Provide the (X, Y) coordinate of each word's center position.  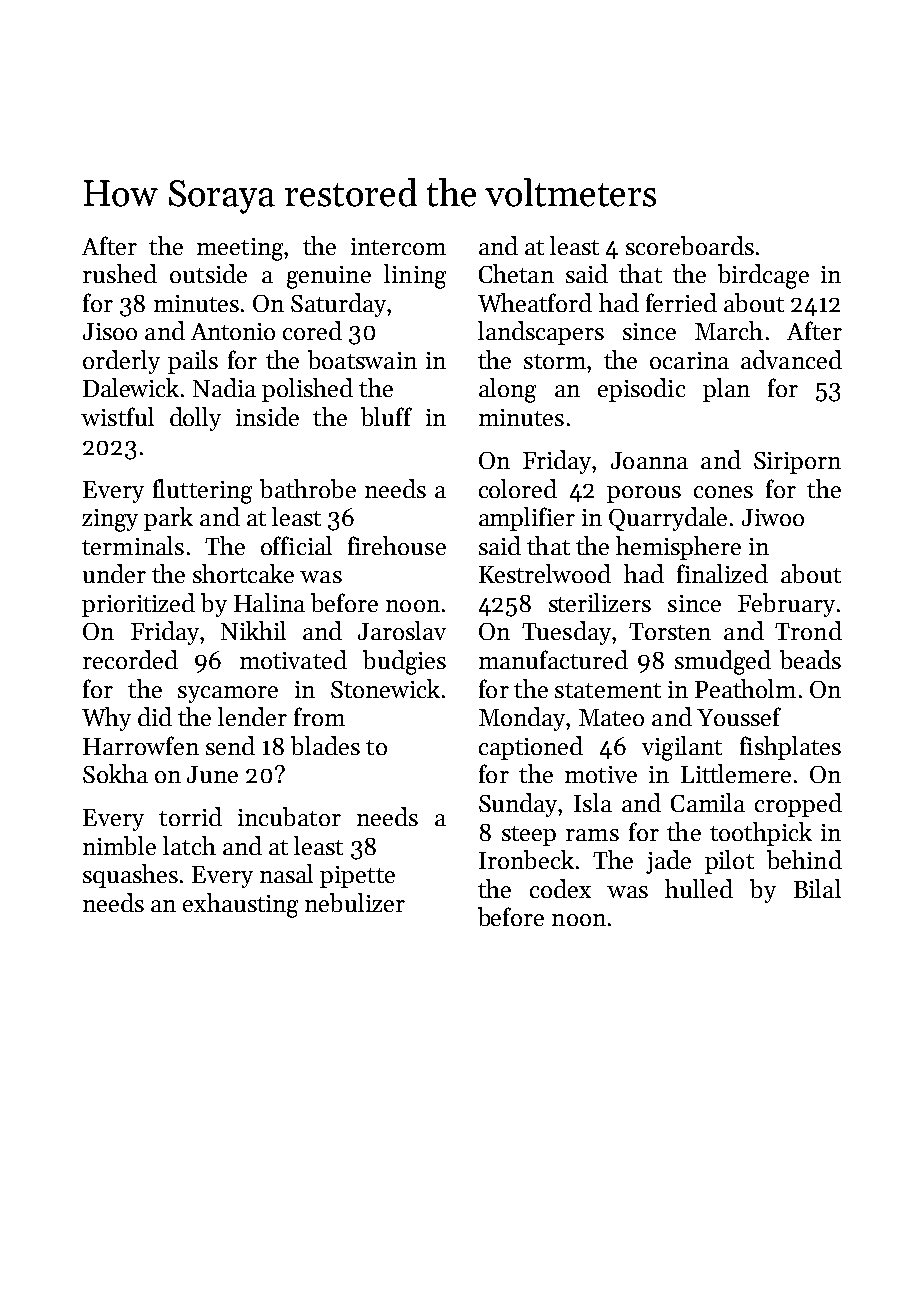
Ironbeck (526, 859)
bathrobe (308, 488)
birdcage (763, 276)
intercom (398, 246)
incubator (289, 816)
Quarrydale (668, 519)
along (507, 390)
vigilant (682, 748)
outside (208, 273)
